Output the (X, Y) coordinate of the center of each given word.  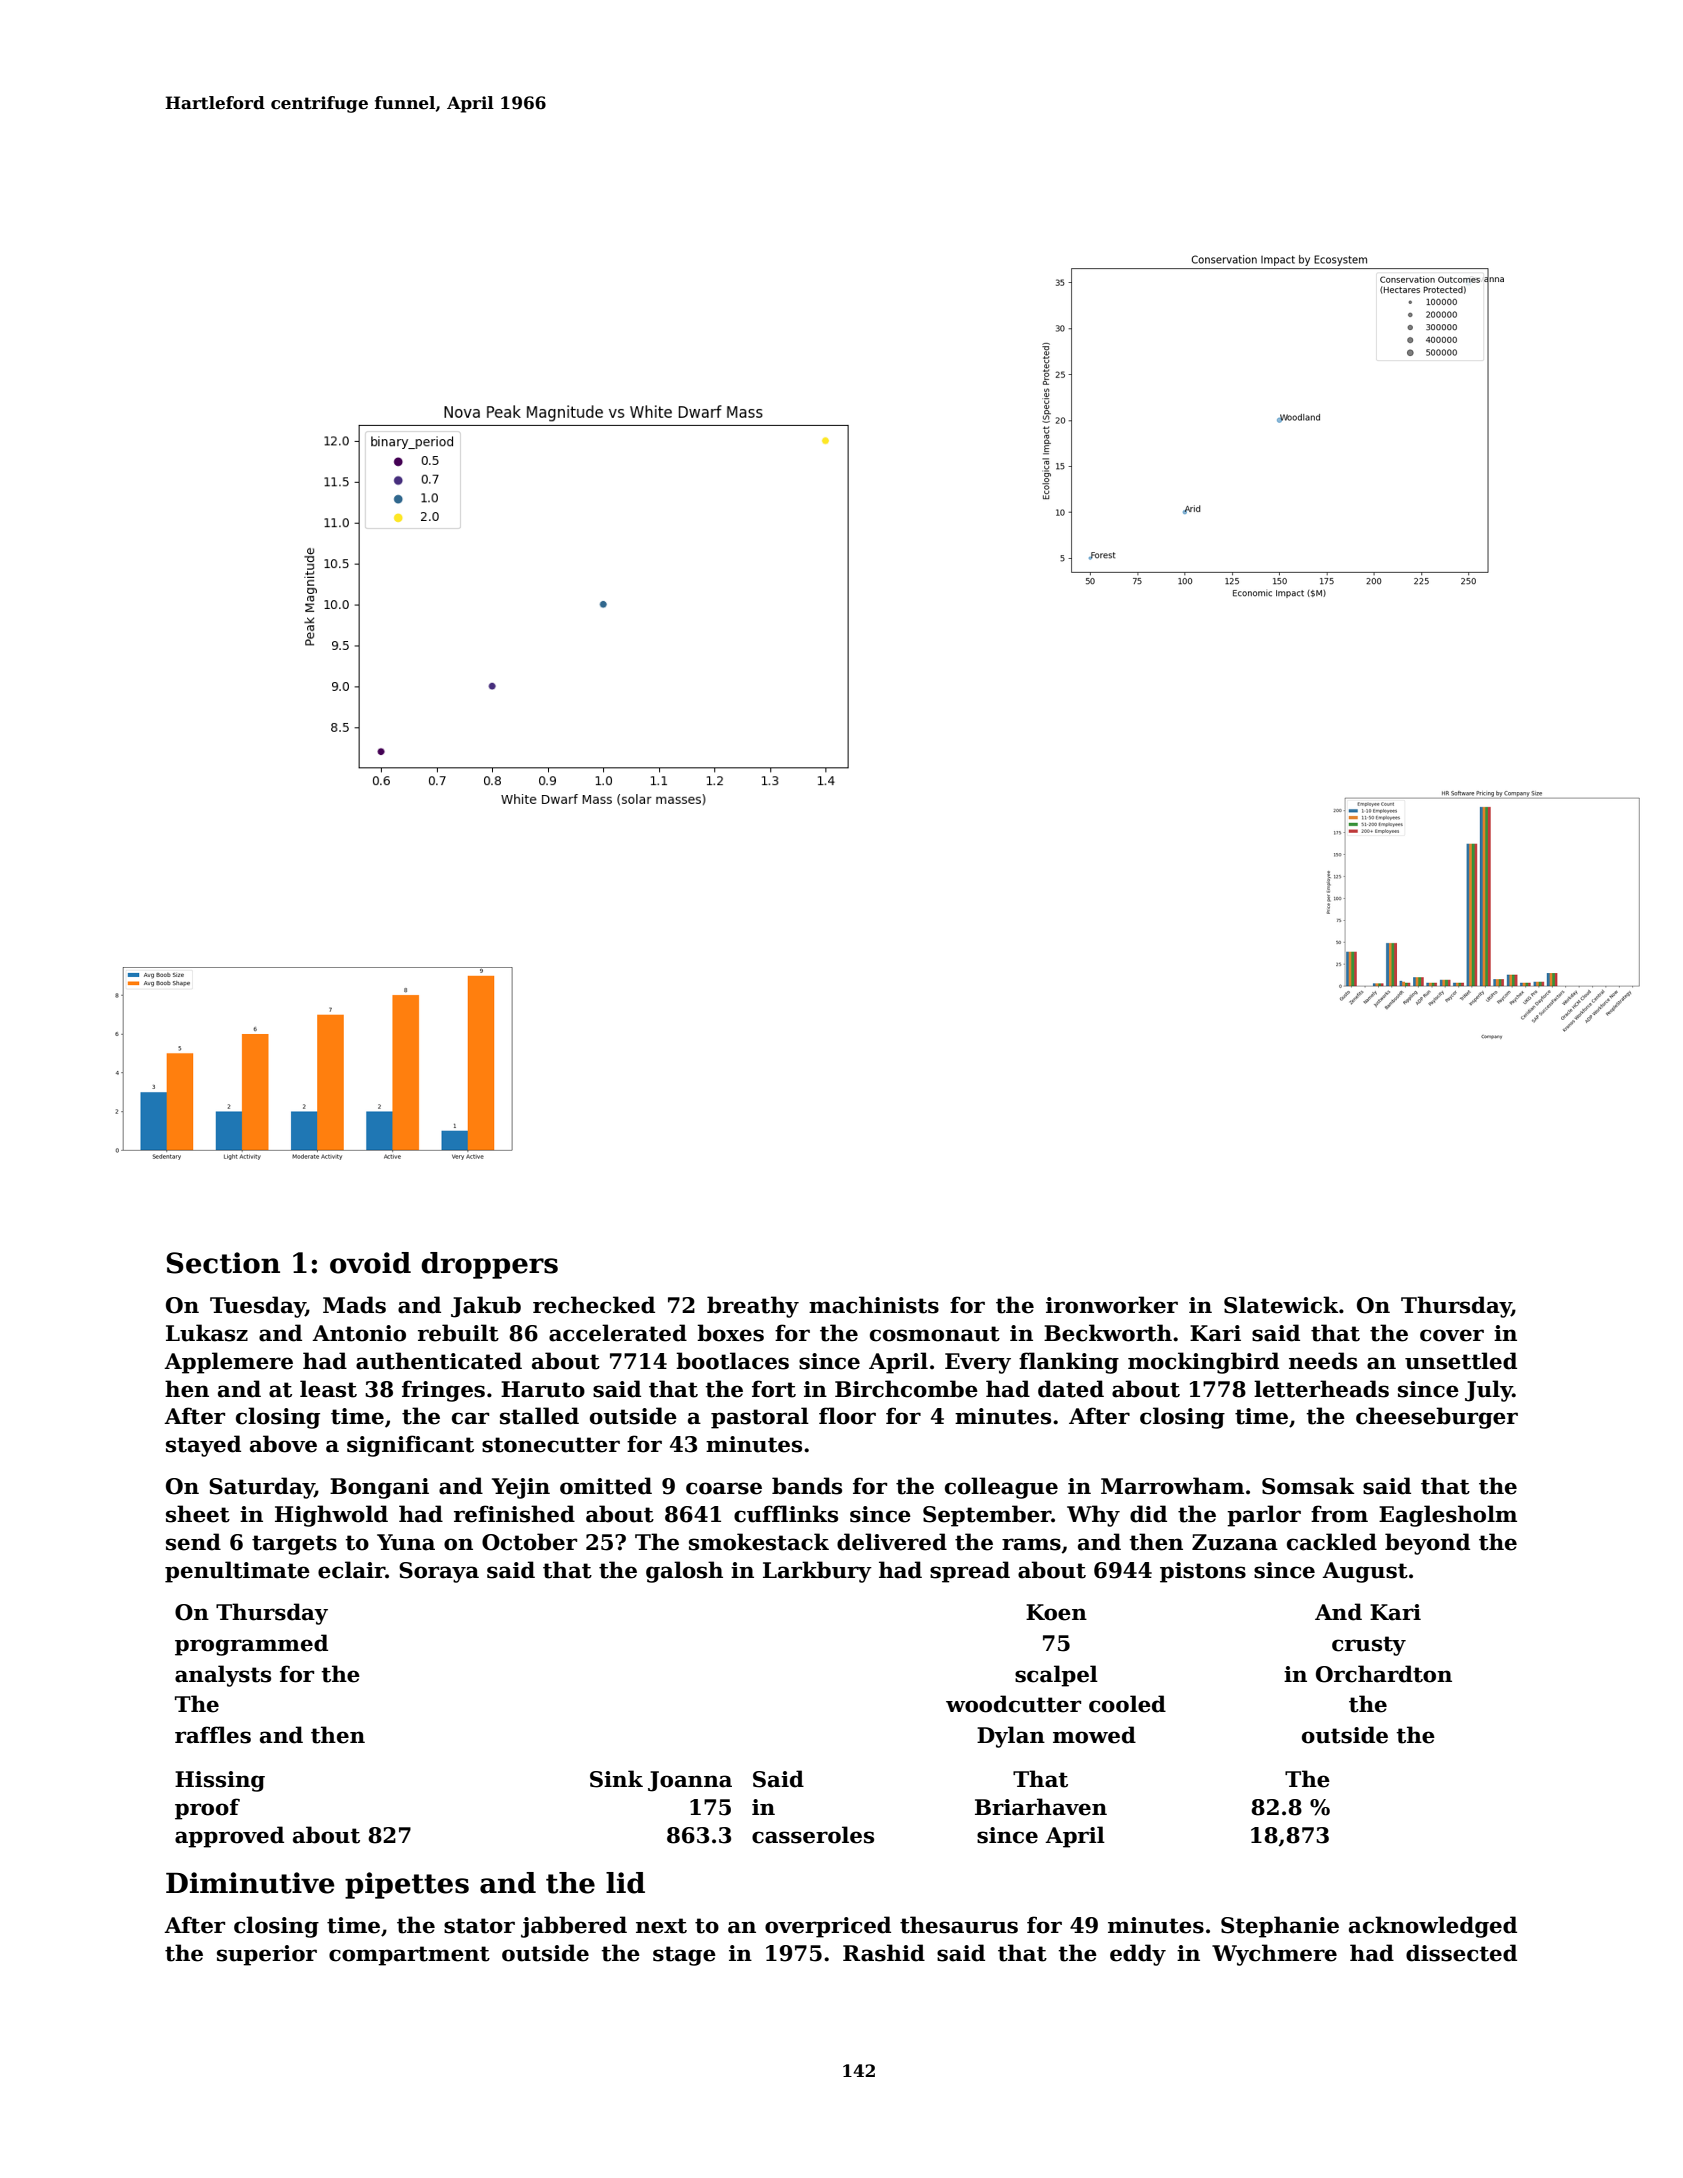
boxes (730, 1333)
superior (267, 1955)
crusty (1369, 1646)
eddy (1138, 1955)
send (193, 1542)
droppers (489, 1265)
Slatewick (1281, 1305)
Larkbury (817, 1572)
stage (684, 1956)
